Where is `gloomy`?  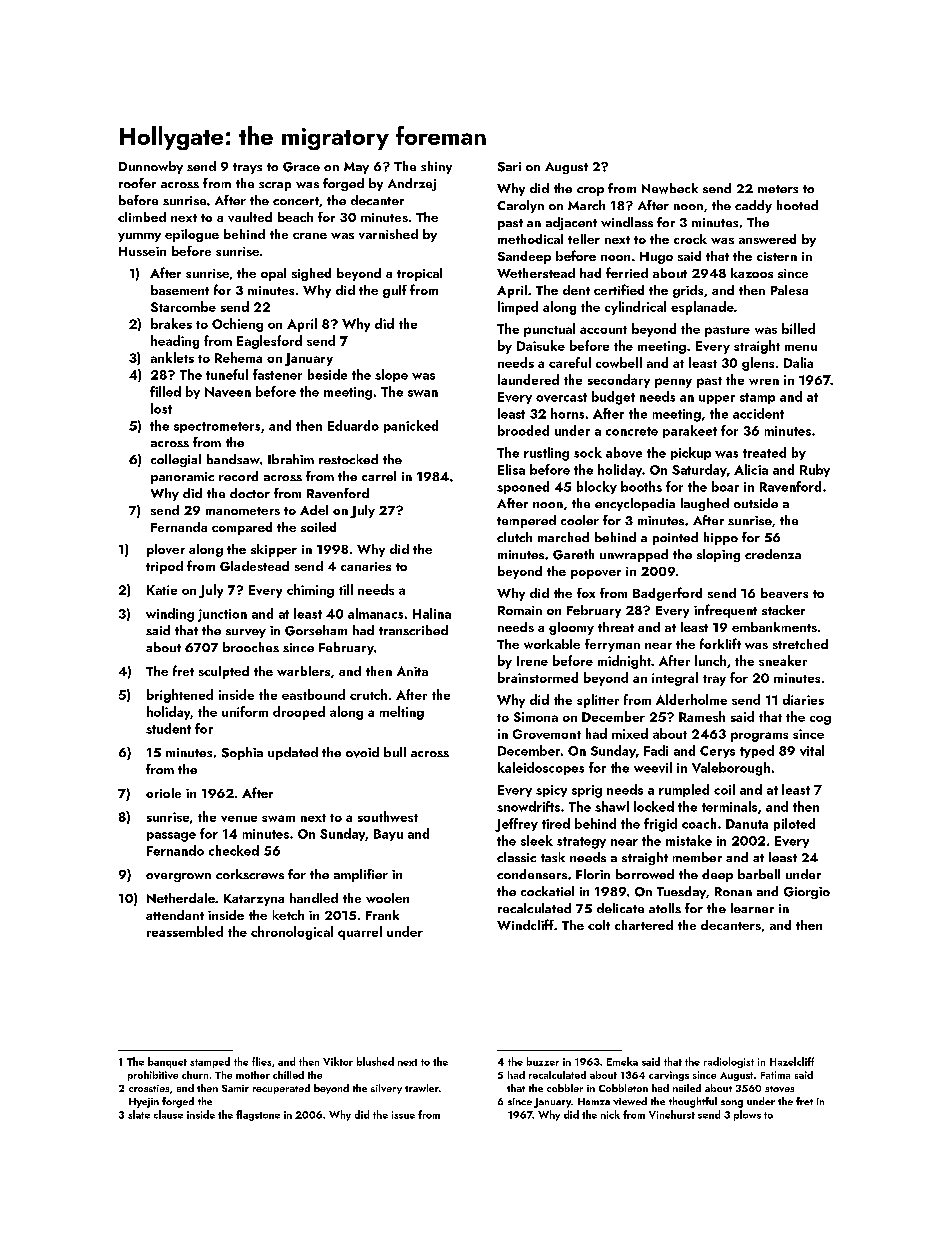
gloomy is located at coordinates (571, 628).
